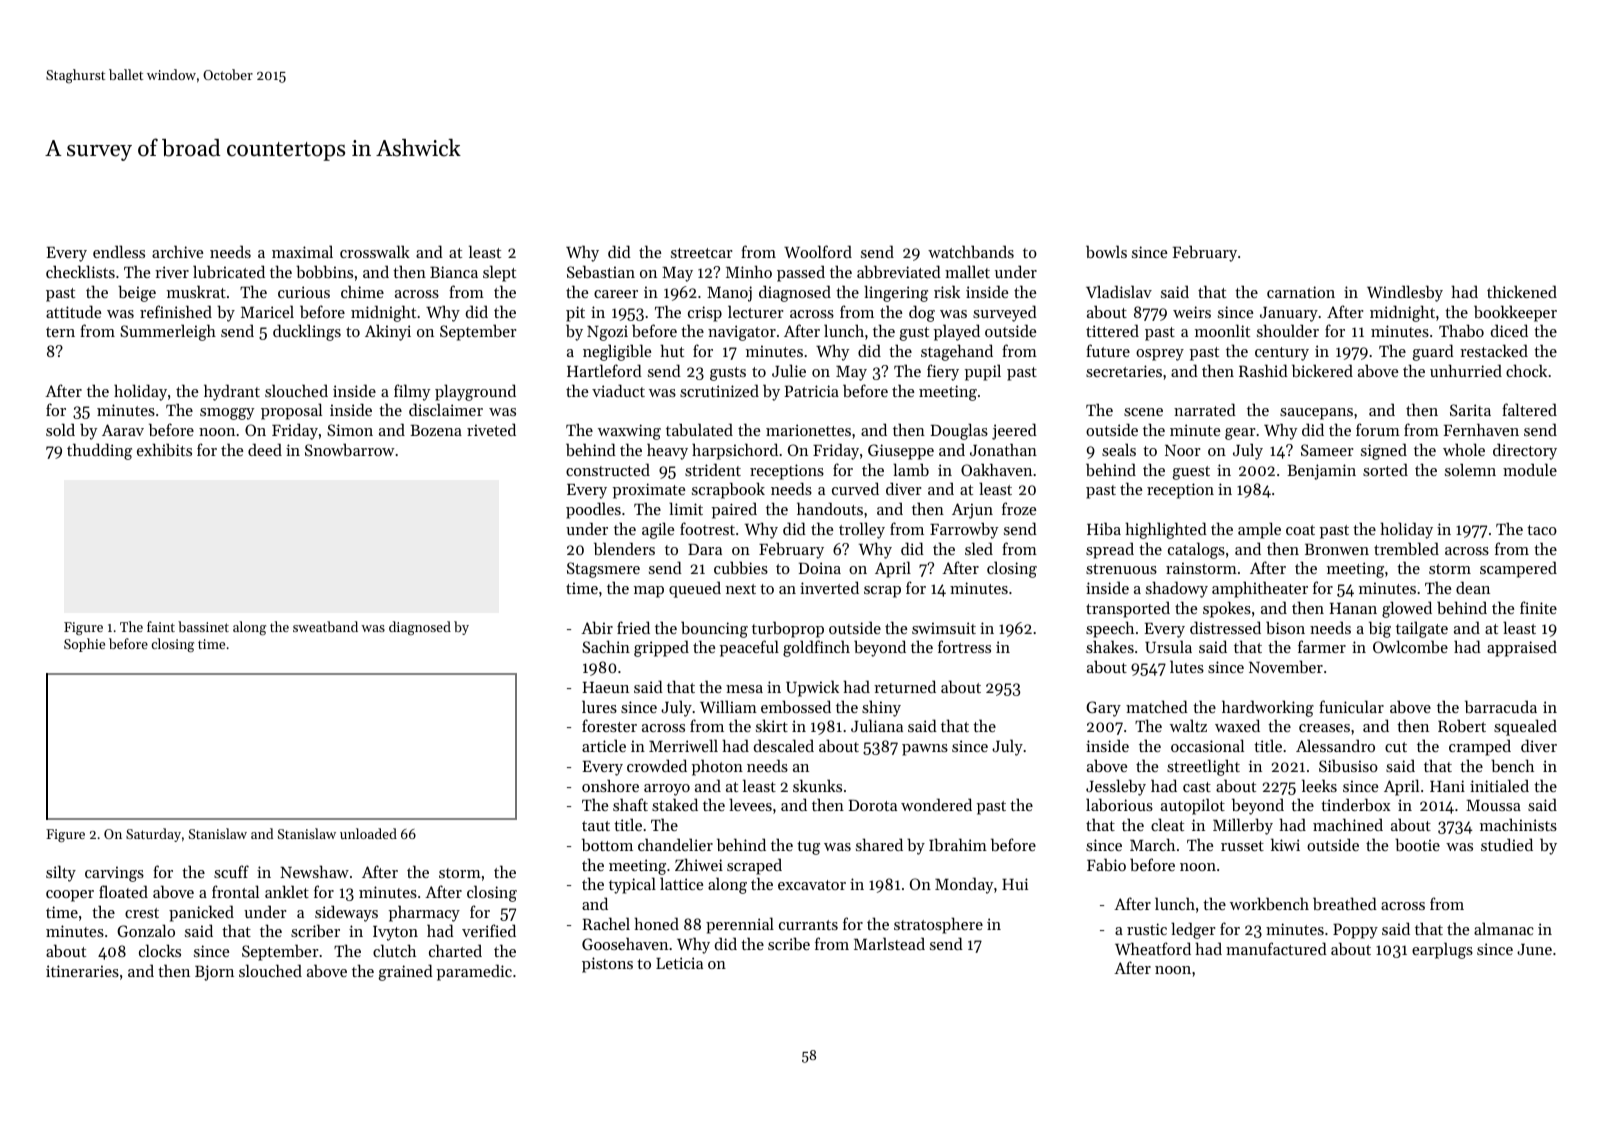 Image resolution: width=1603 pixels, height=1134 pixels. I want to click on grained, so click(405, 972).
